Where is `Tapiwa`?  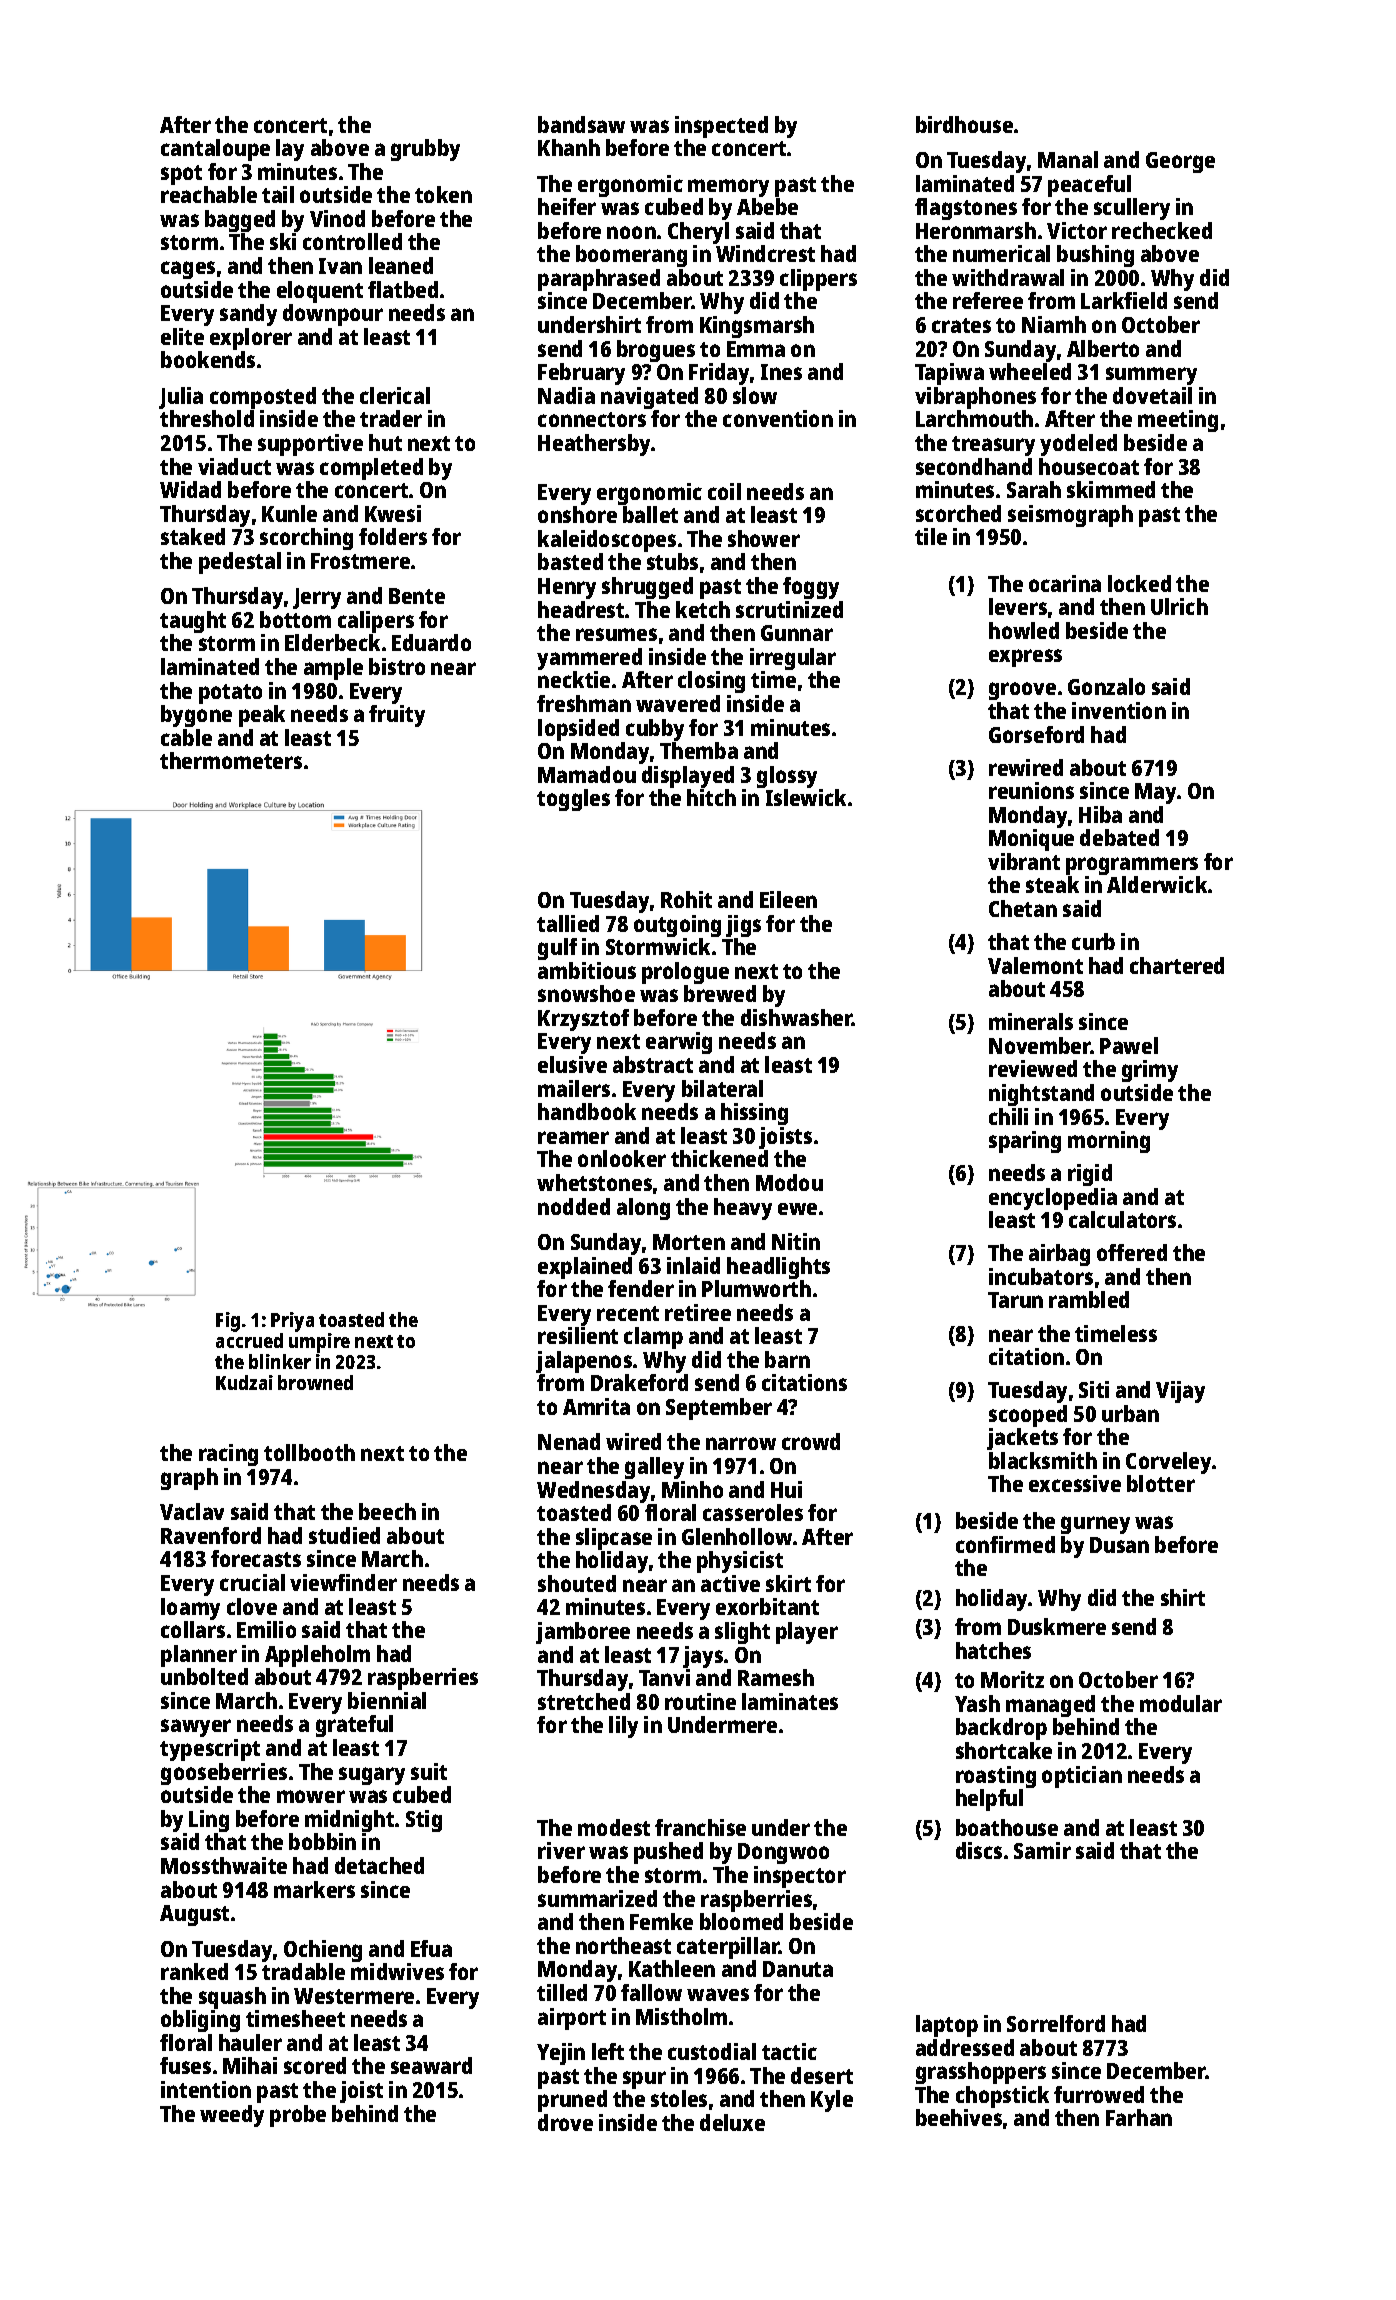 Tapiwa is located at coordinates (949, 374).
